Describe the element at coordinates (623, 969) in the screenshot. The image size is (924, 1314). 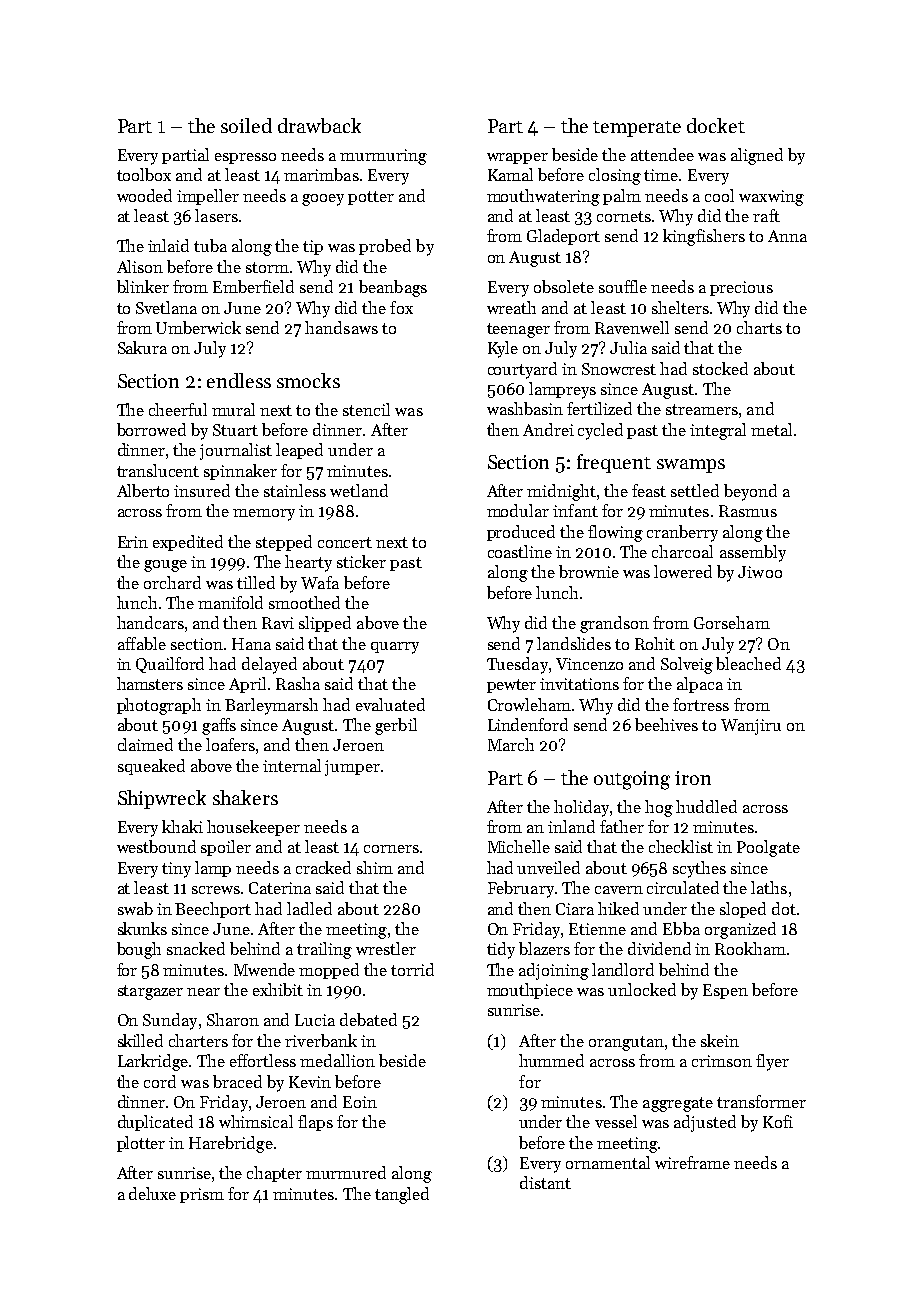
I see `landlord` at that location.
